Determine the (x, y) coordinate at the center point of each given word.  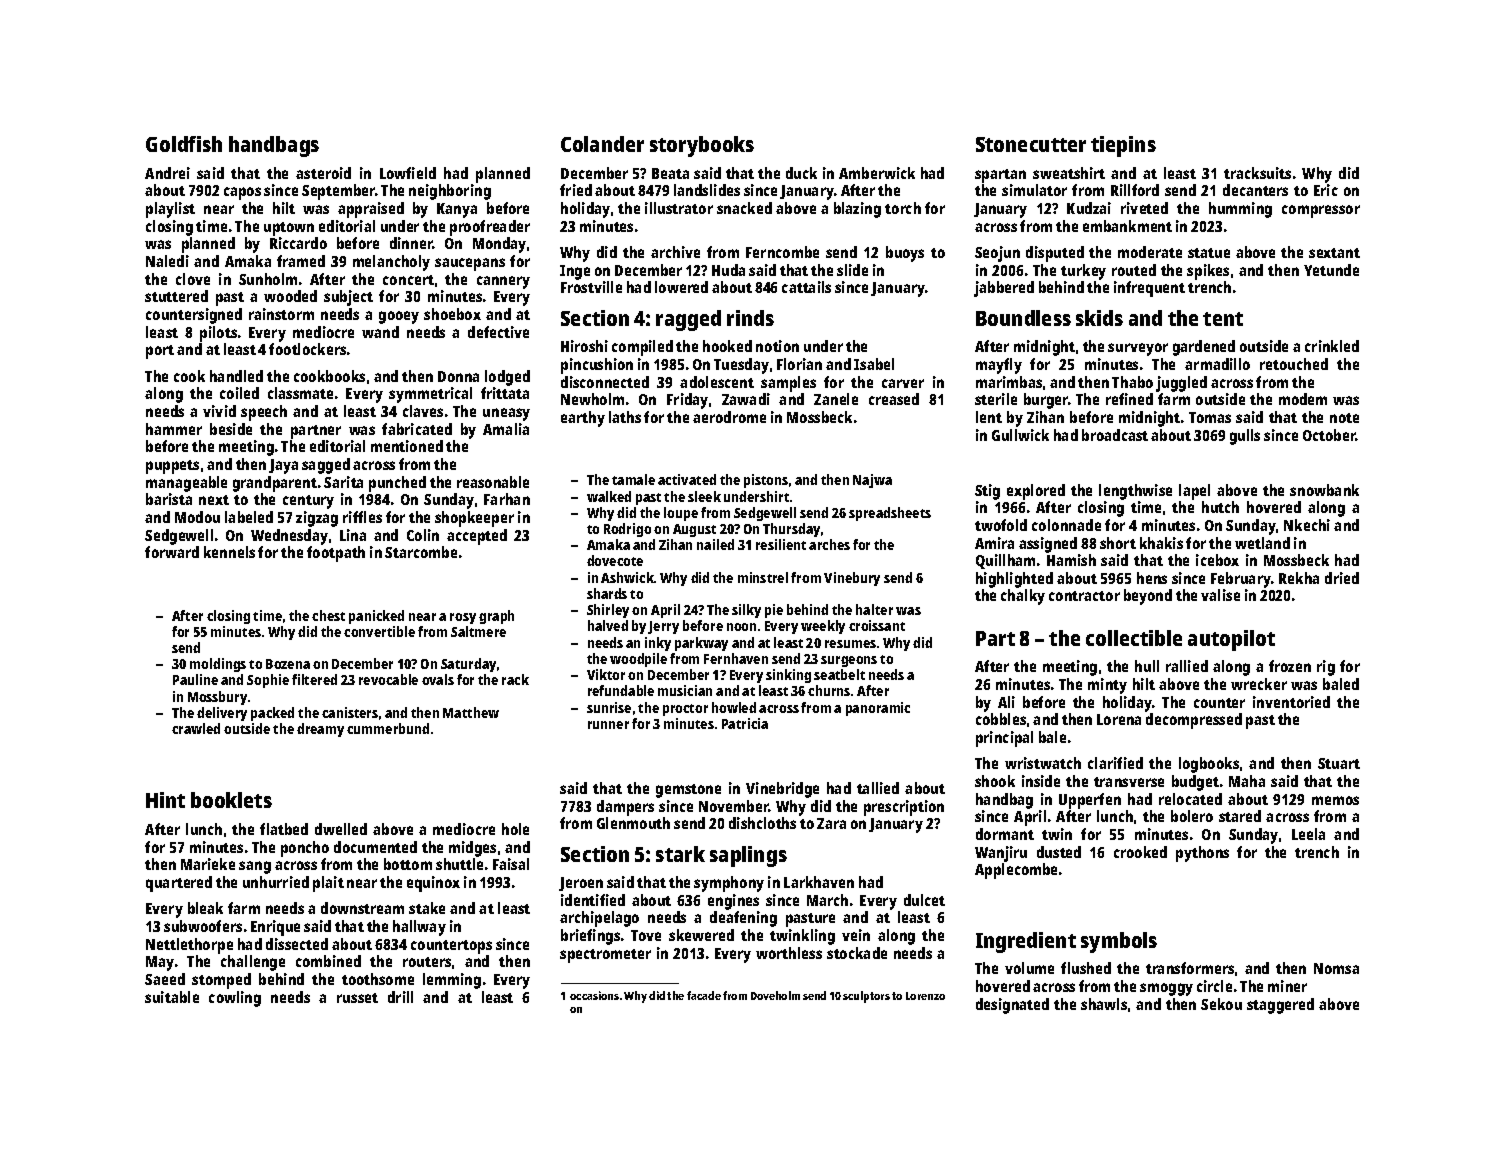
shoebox (452, 314)
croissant (877, 625)
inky (658, 644)
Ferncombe (782, 252)
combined (328, 961)
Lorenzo (925, 996)
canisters (350, 712)
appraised (371, 210)
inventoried (1291, 702)
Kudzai (1089, 208)
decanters (1255, 190)
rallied (1187, 666)
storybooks (702, 146)
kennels (229, 552)
